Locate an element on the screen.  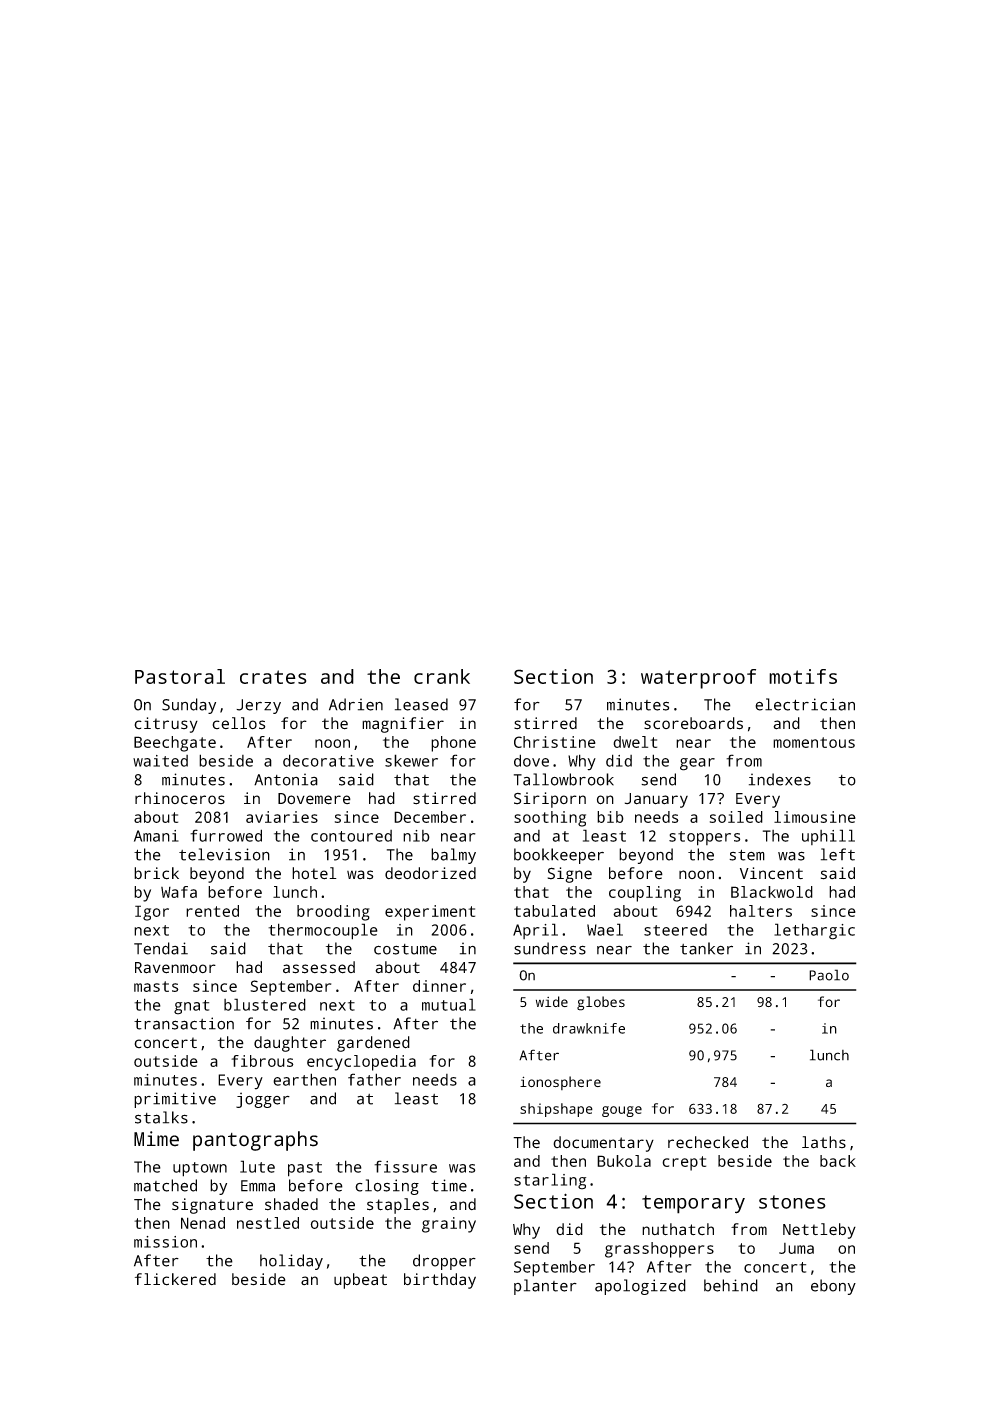
father is located at coordinates (374, 1079).
